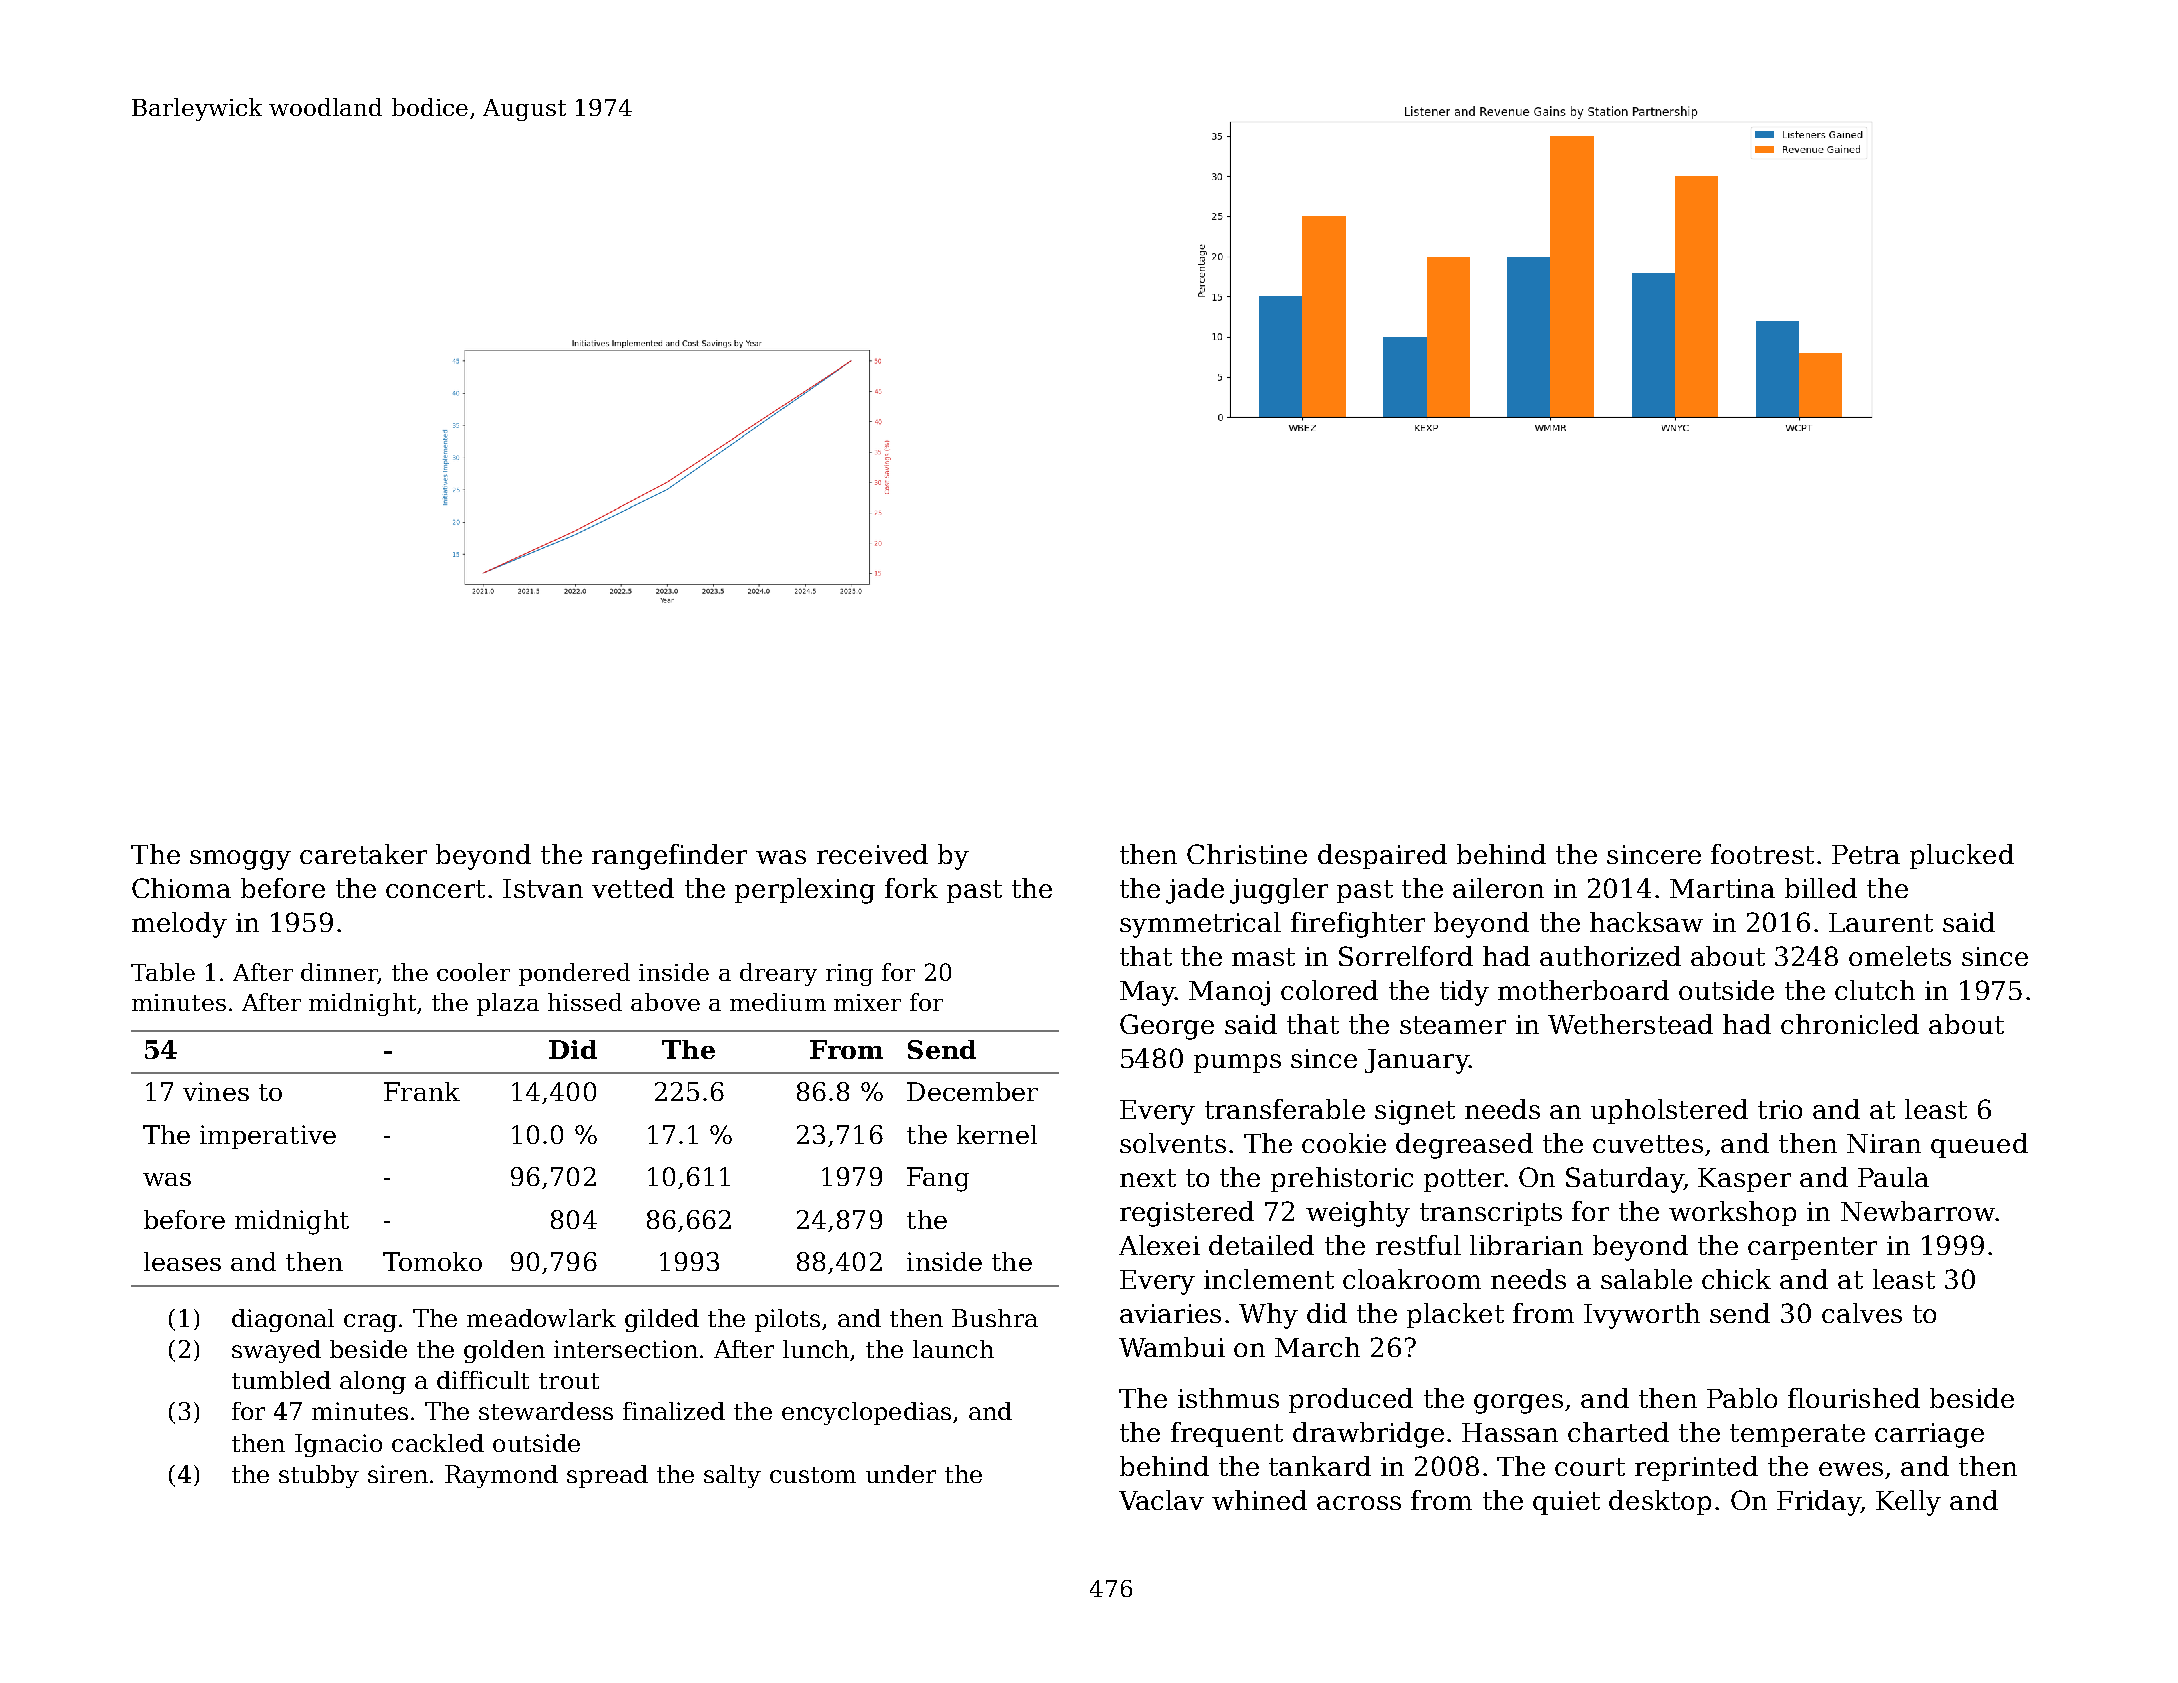 This image has height=1683, width=2178. I want to click on clutch, so click(1875, 990).
